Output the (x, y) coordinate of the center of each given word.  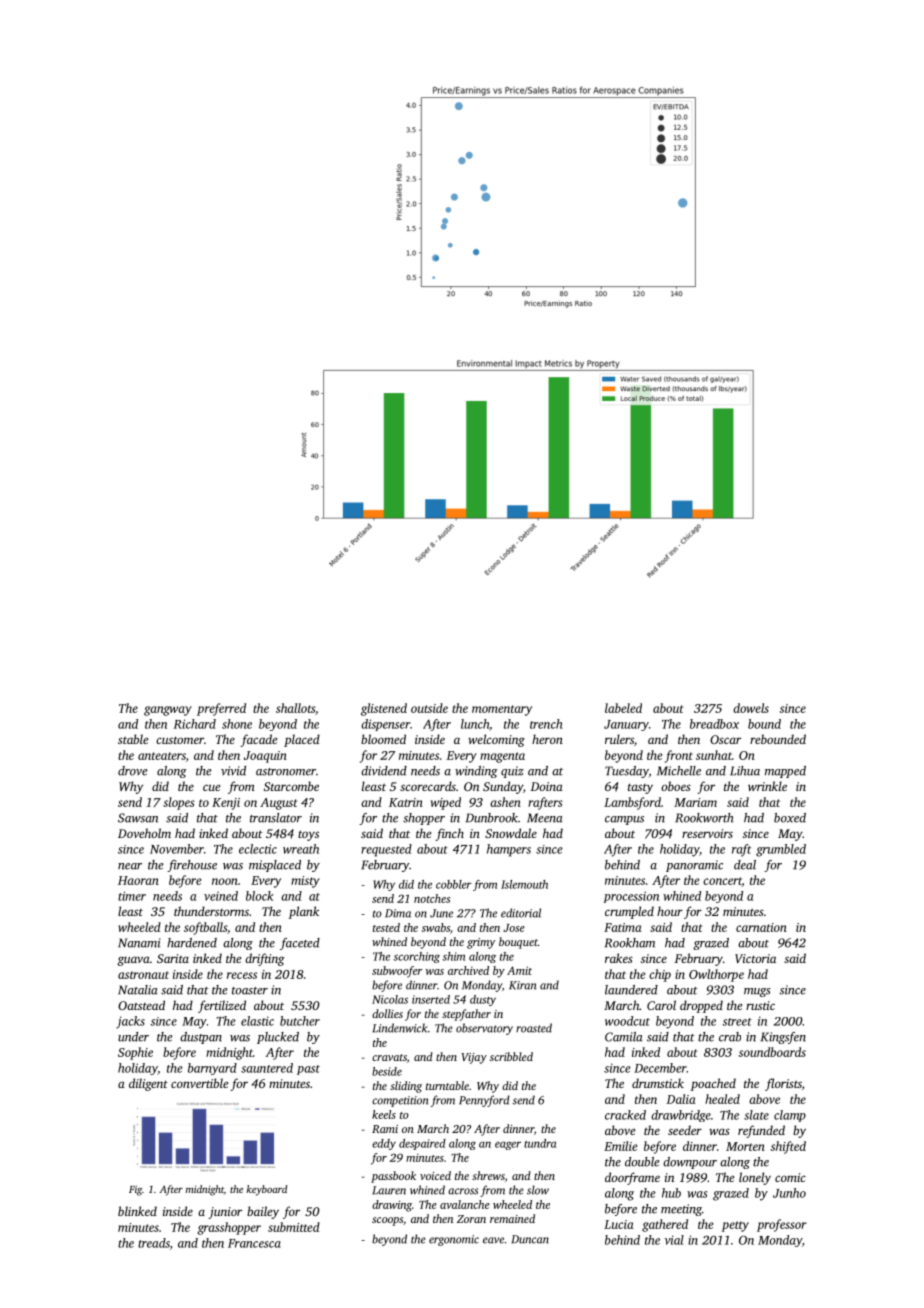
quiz (512, 772)
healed (722, 1099)
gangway (168, 711)
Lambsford (632, 803)
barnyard (212, 1069)
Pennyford (484, 1101)
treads (154, 1243)
